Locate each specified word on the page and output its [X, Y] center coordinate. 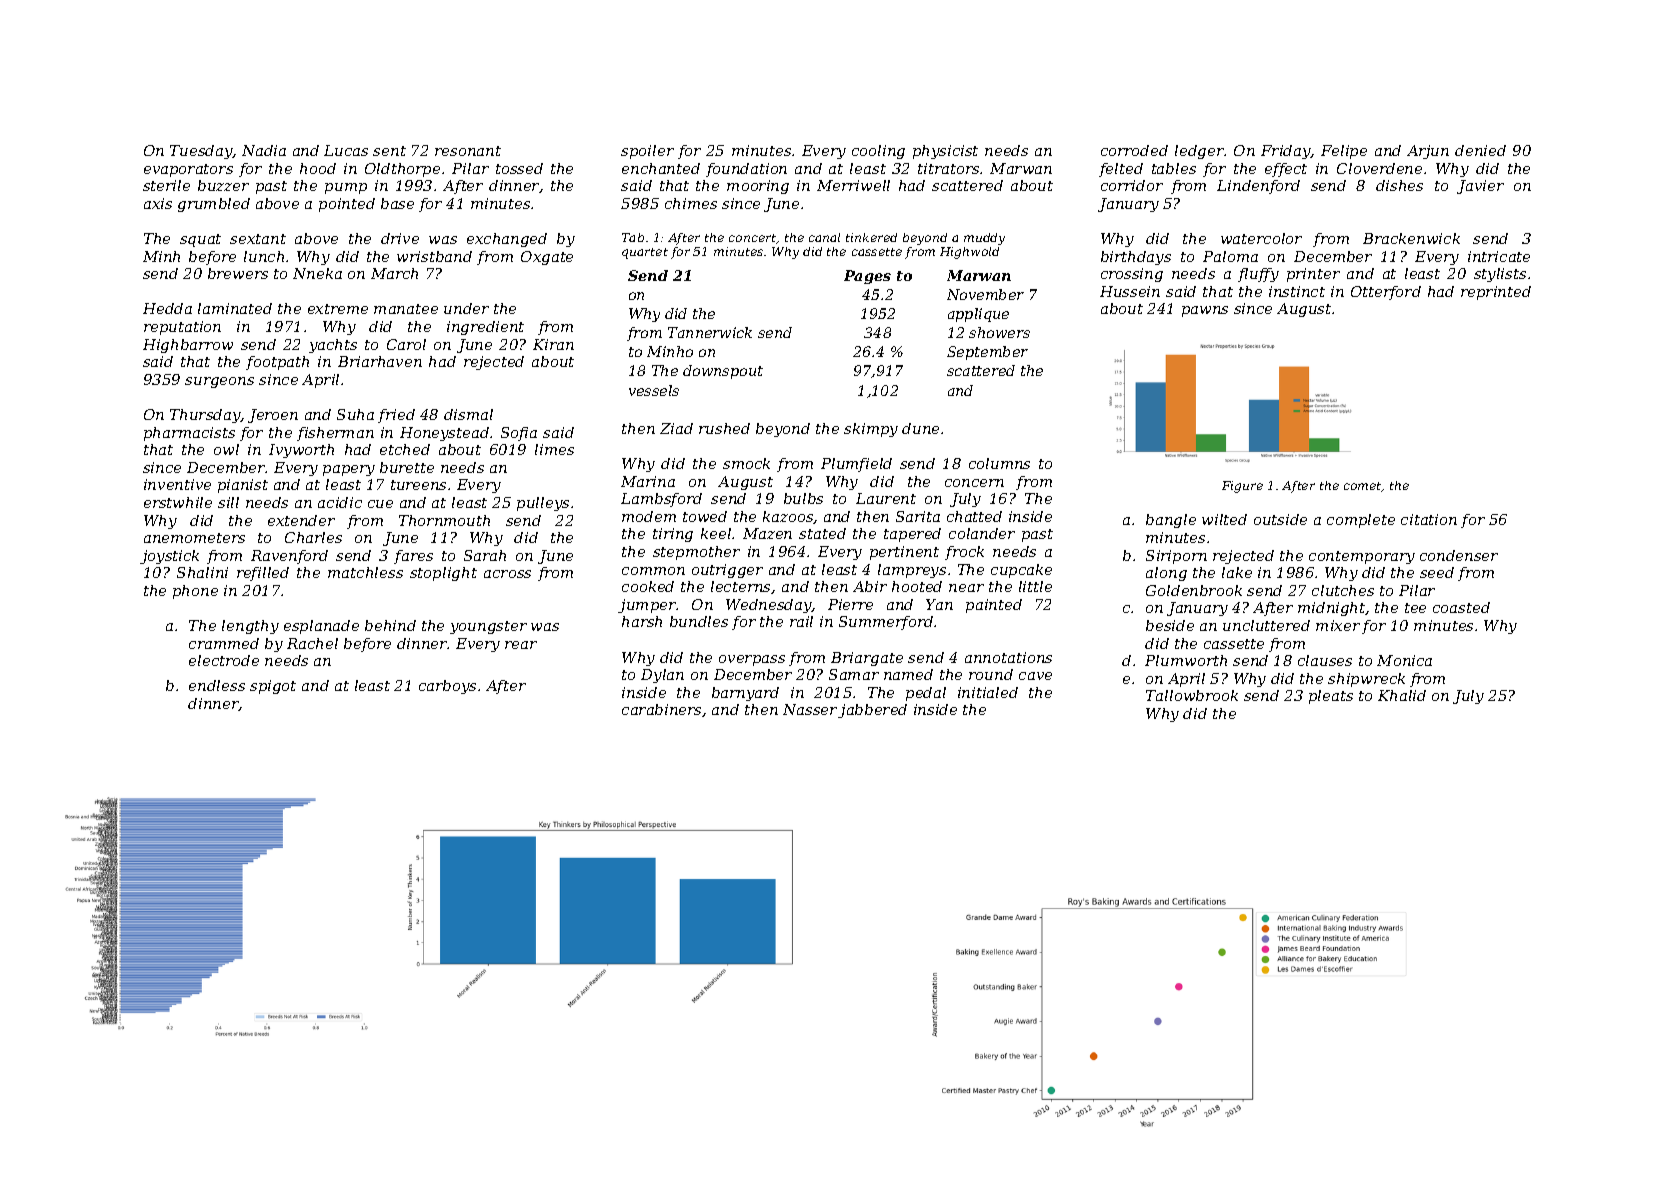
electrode [224, 660]
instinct [1297, 291]
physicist [945, 152]
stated [822, 533]
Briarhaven [380, 361]
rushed [724, 428]
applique [978, 315]
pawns [1205, 311]
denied [1480, 150]
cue [380, 504]
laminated [235, 308]
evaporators [188, 170]
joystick [169, 557]
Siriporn [1176, 557]
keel [716, 533]
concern [974, 483]
